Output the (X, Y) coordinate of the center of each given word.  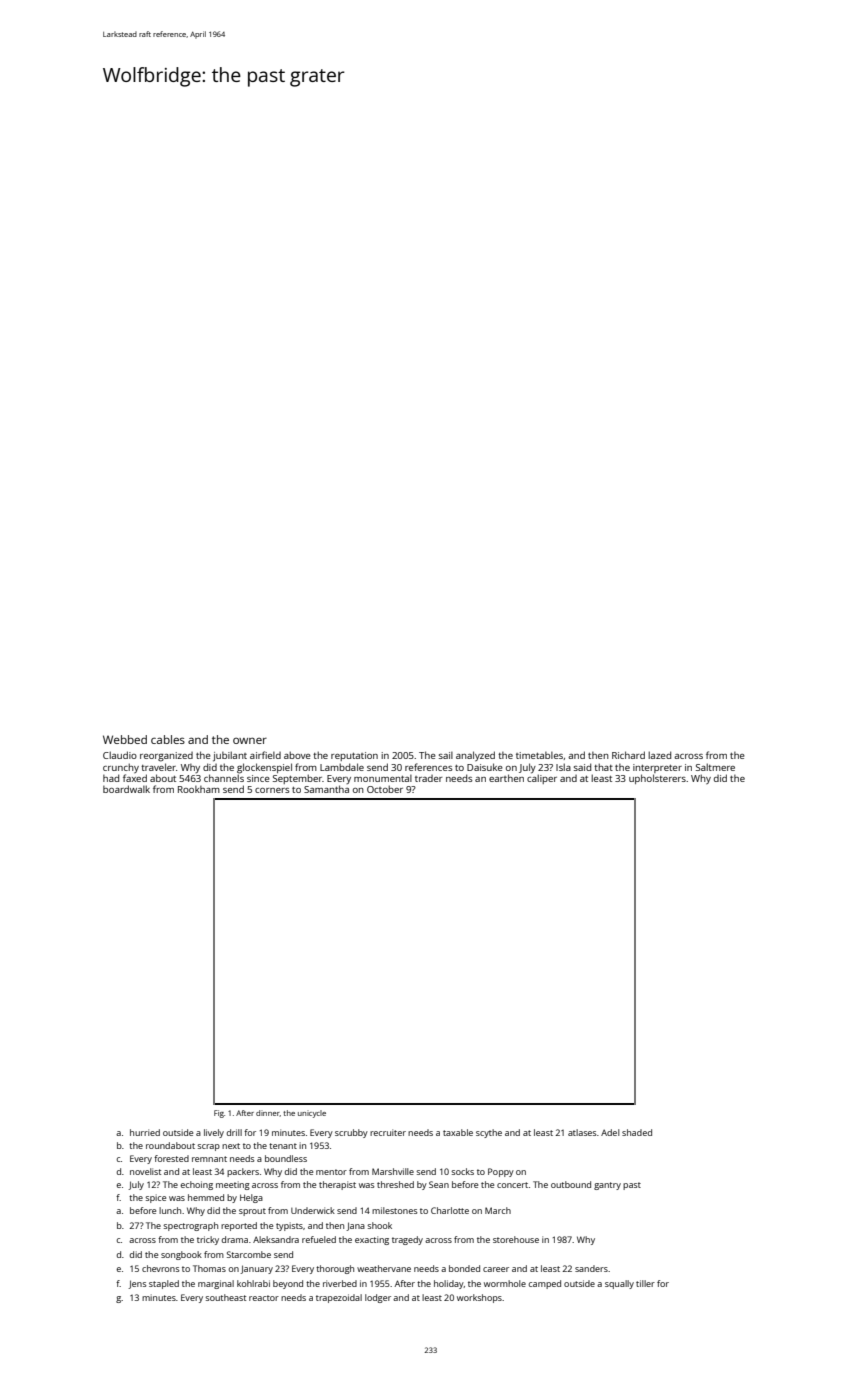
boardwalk (126, 789)
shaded (637, 1132)
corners (272, 790)
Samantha (326, 789)
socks (462, 1171)
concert (512, 1185)
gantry (607, 1186)
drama (235, 1239)
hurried (145, 1132)
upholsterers (657, 779)
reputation (354, 756)
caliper (542, 779)
